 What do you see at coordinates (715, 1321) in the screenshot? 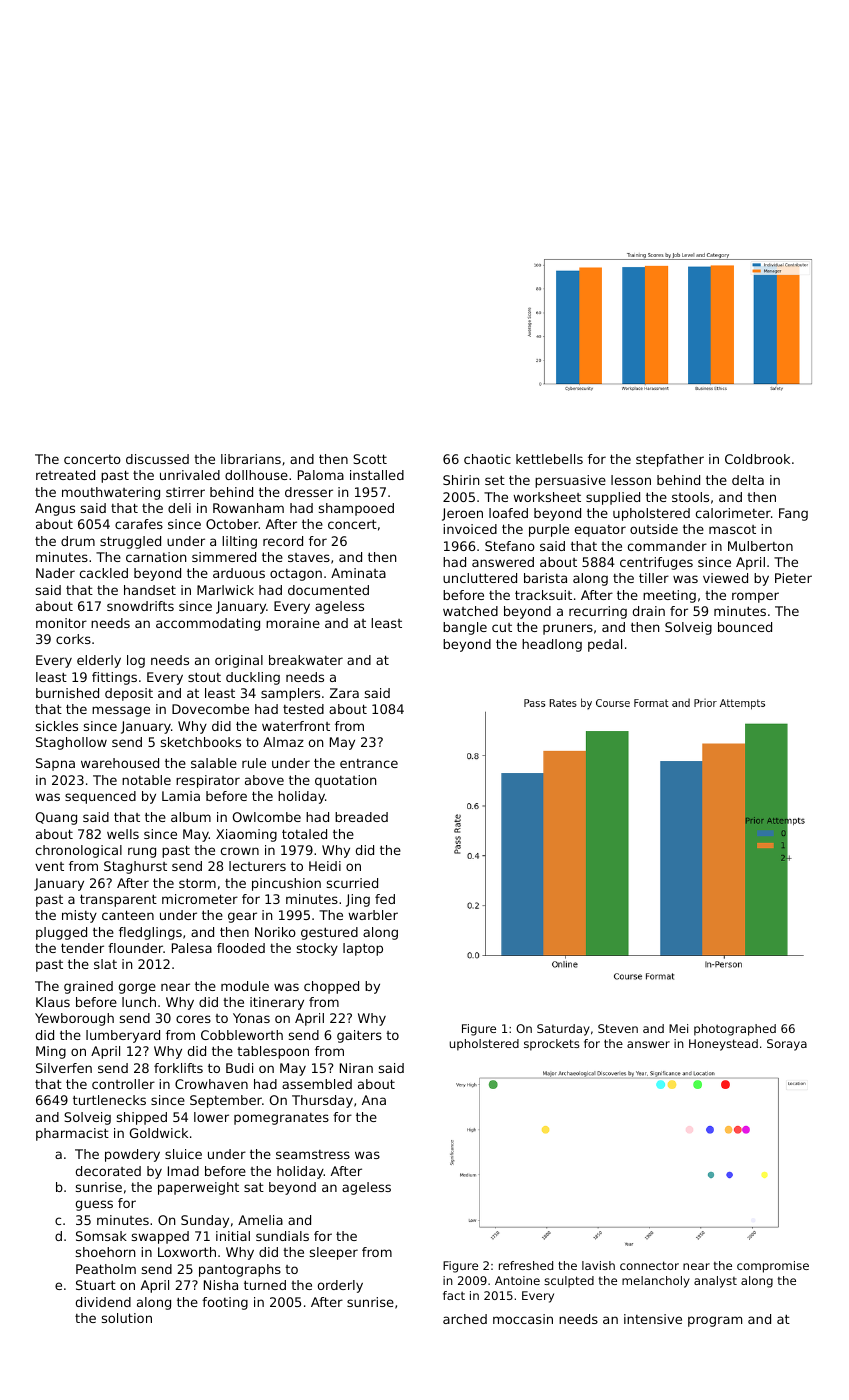
I see `program` at bounding box center [715, 1321].
